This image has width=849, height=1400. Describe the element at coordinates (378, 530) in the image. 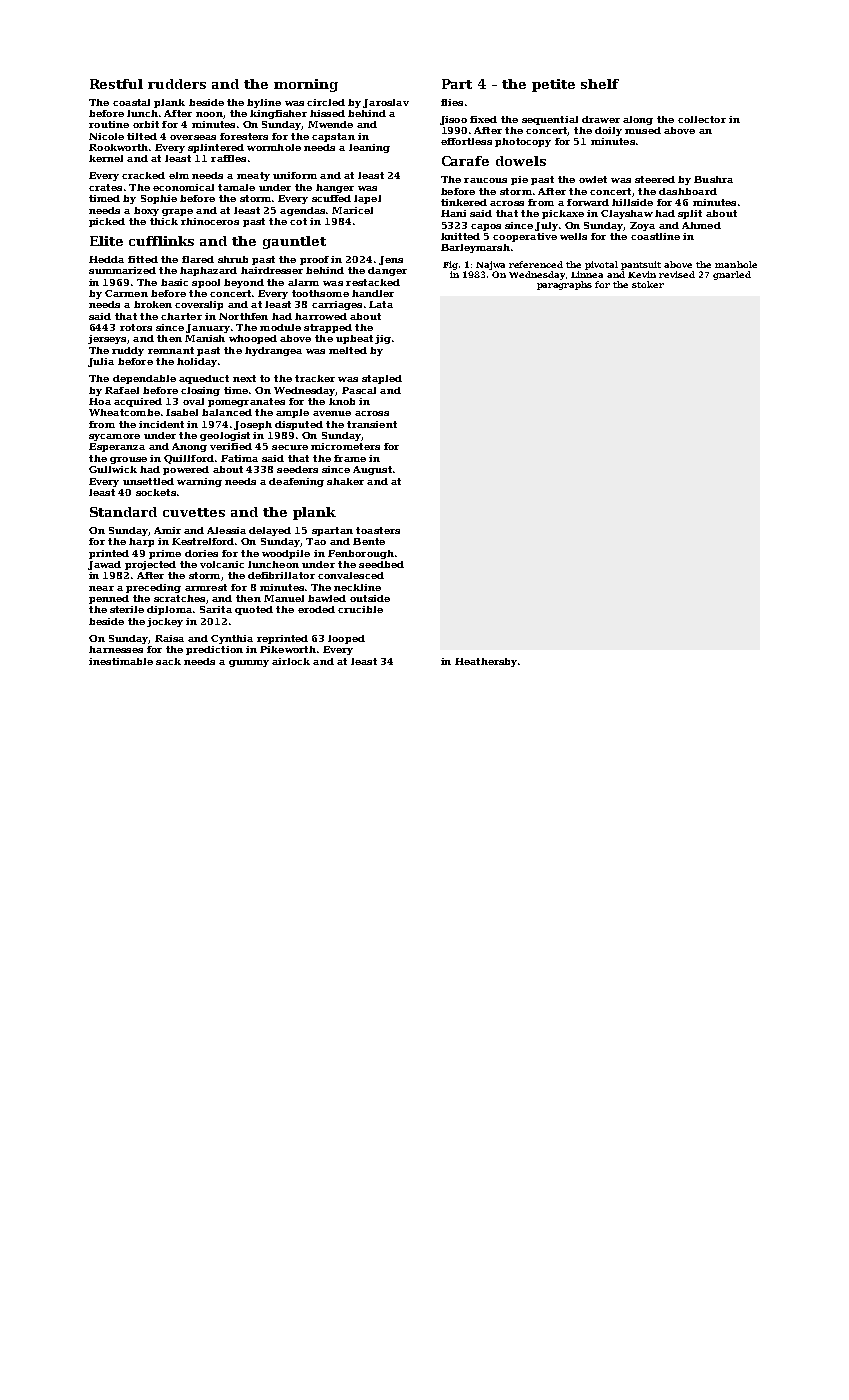

I see `toasters` at that location.
